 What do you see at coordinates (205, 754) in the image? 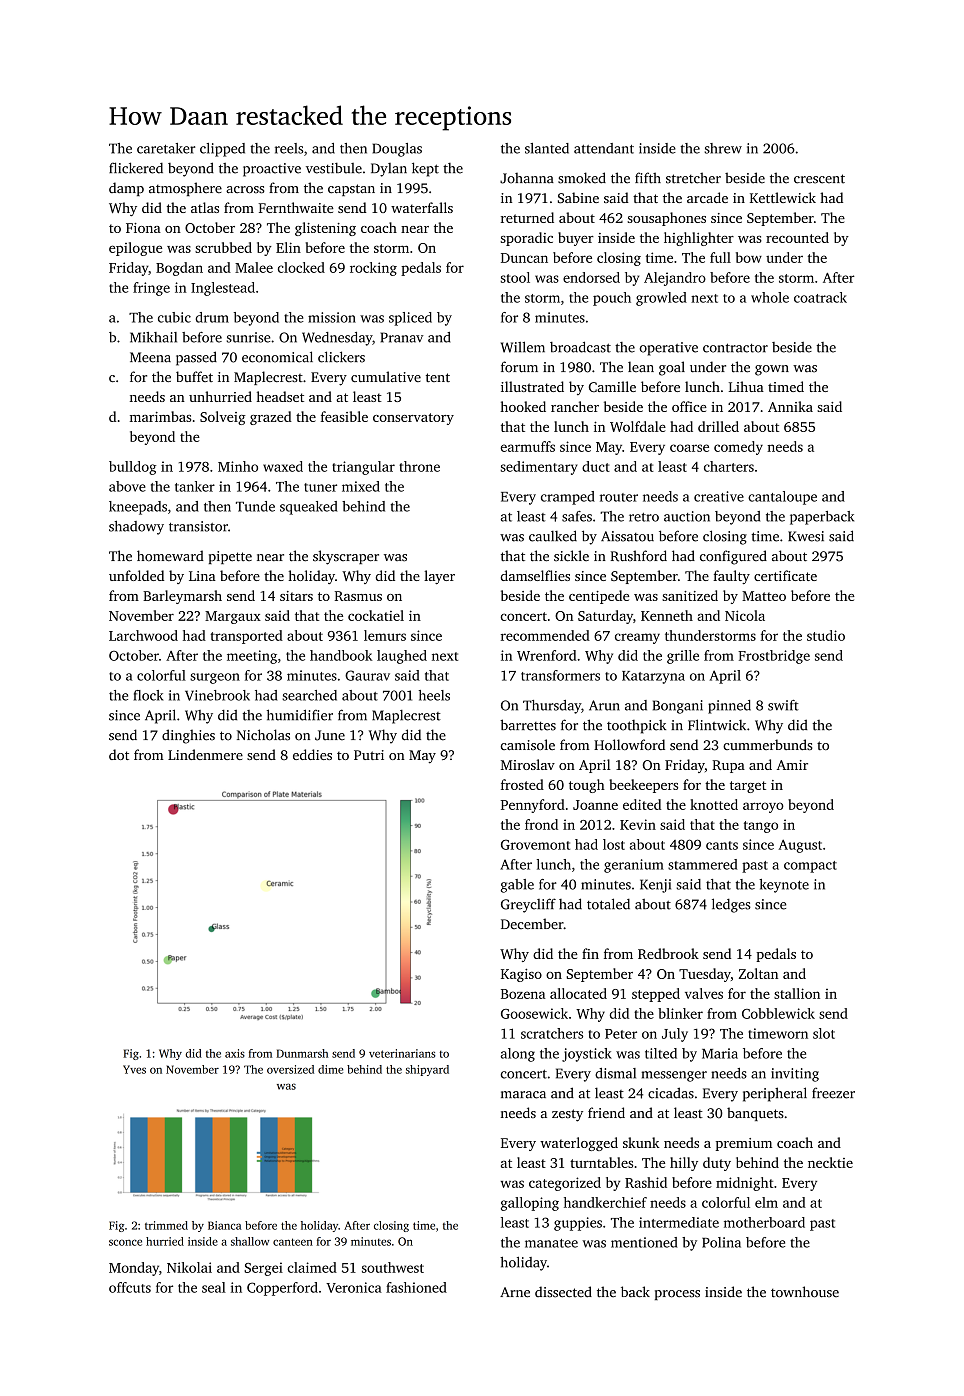
I see `Lindenmere` at bounding box center [205, 754].
